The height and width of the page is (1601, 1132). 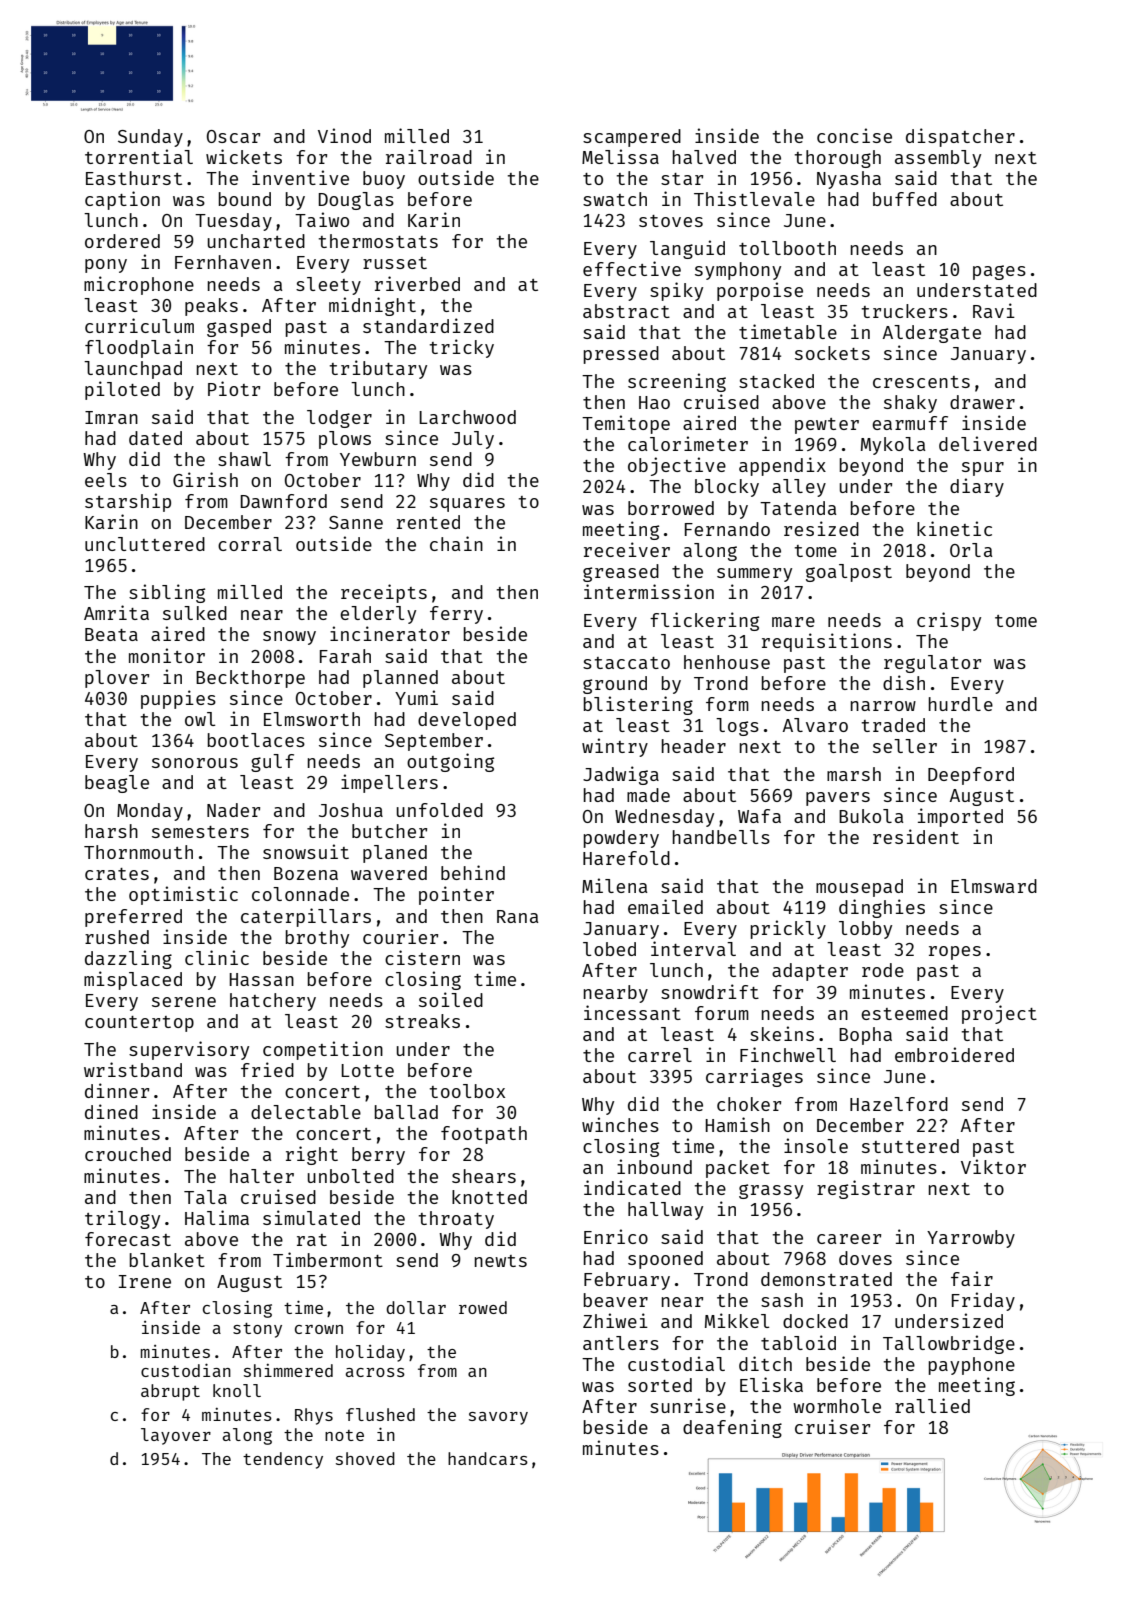 What do you see at coordinates (632, 138) in the page?
I see `scampered` at bounding box center [632, 138].
